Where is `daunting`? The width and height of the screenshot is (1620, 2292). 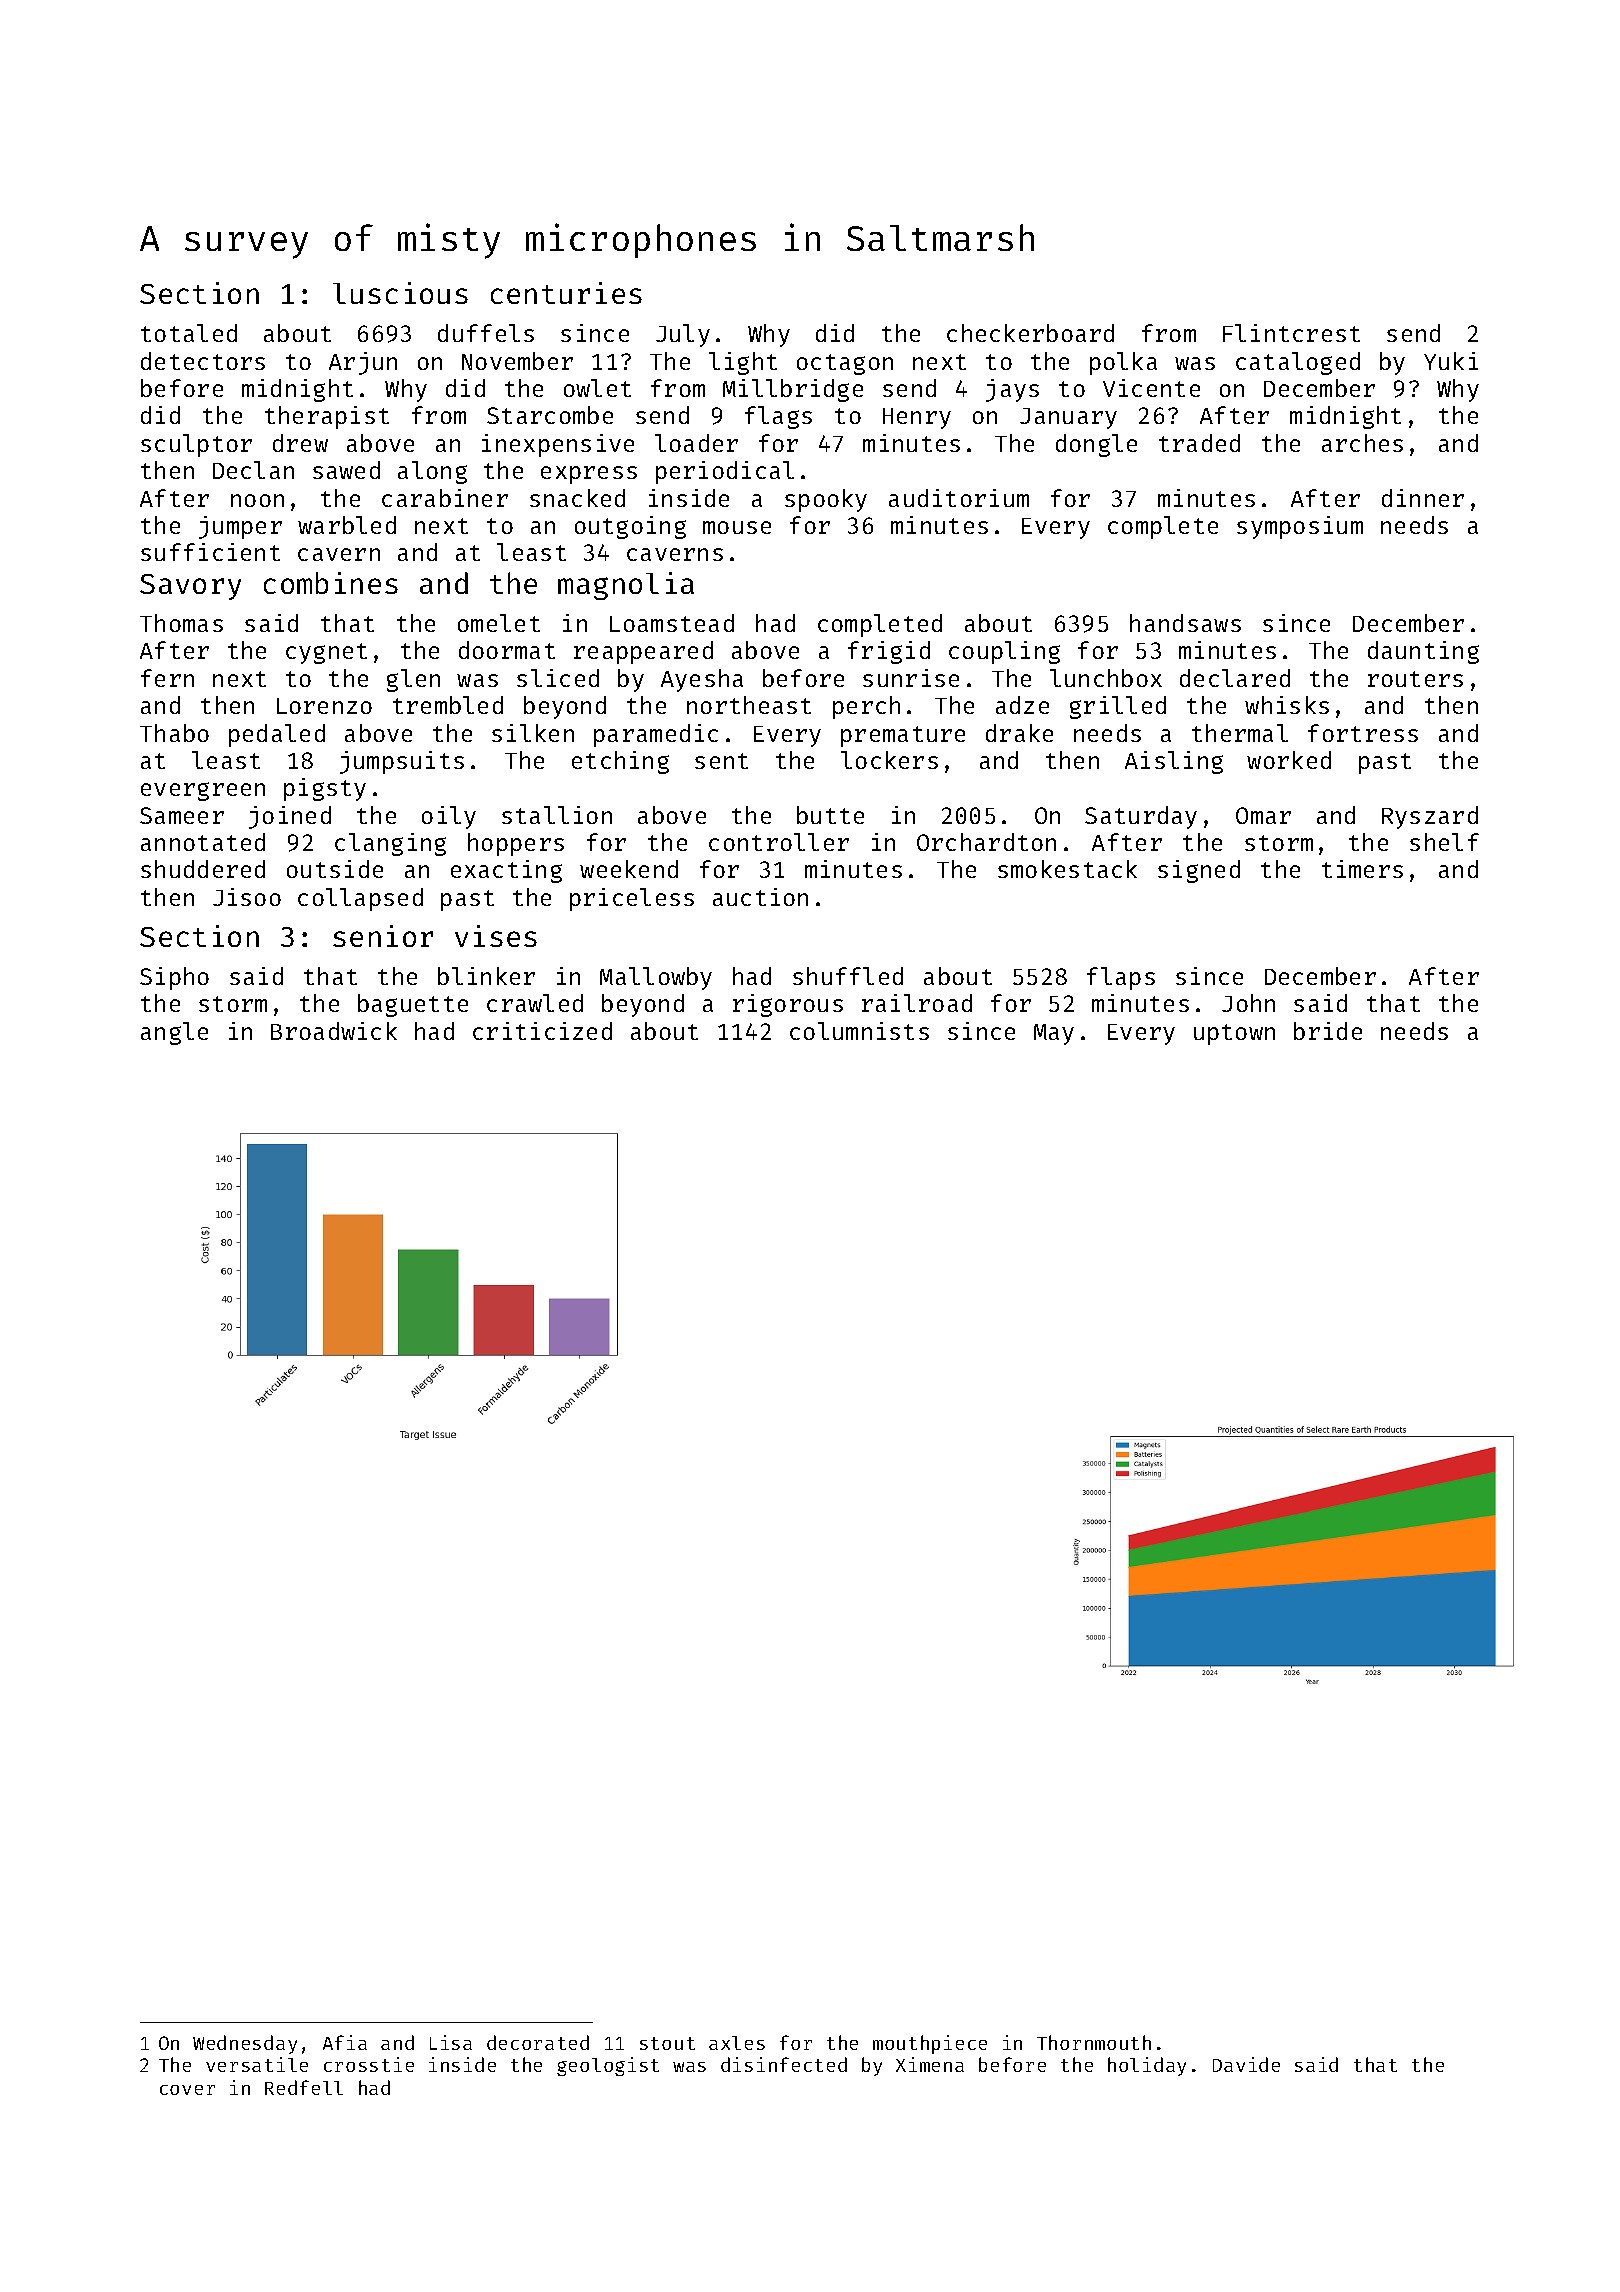
daunting is located at coordinates (1423, 652).
